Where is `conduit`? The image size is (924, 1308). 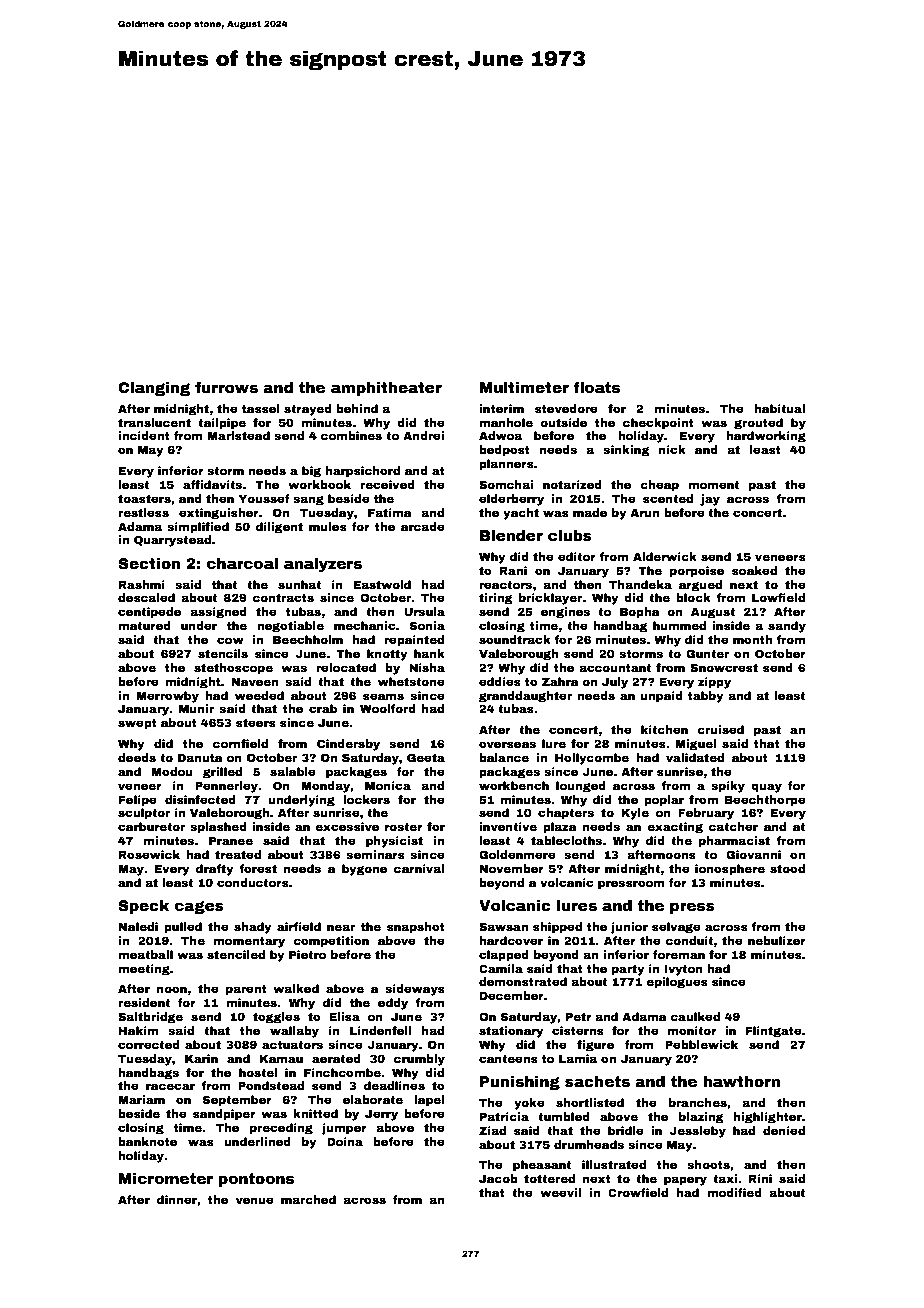
conduit is located at coordinates (690, 940).
